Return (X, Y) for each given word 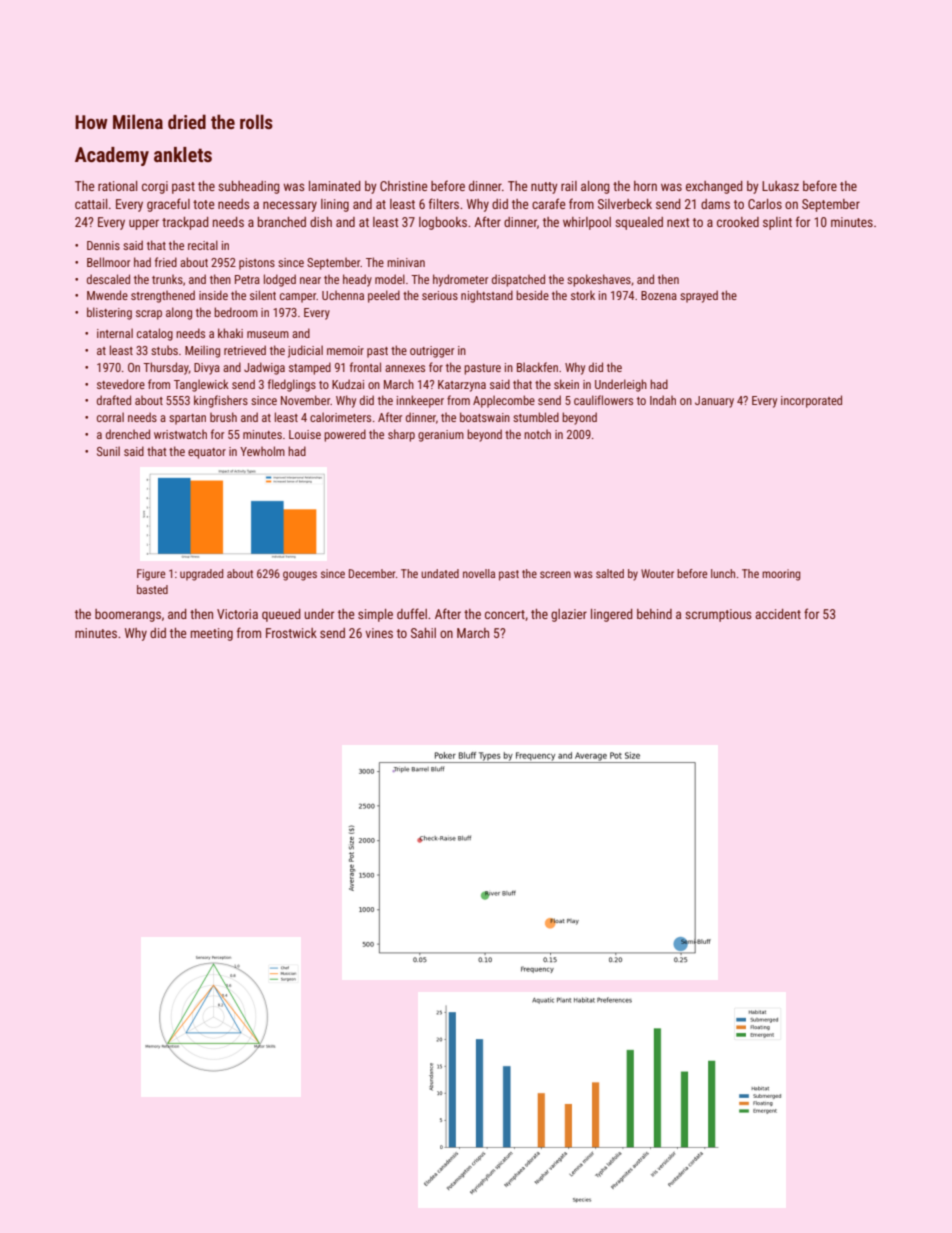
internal (115, 333)
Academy (112, 156)
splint (777, 223)
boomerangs (128, 615)
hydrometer (460, 280)
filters (444, 203)
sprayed (699, 296)
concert (505, 614)
